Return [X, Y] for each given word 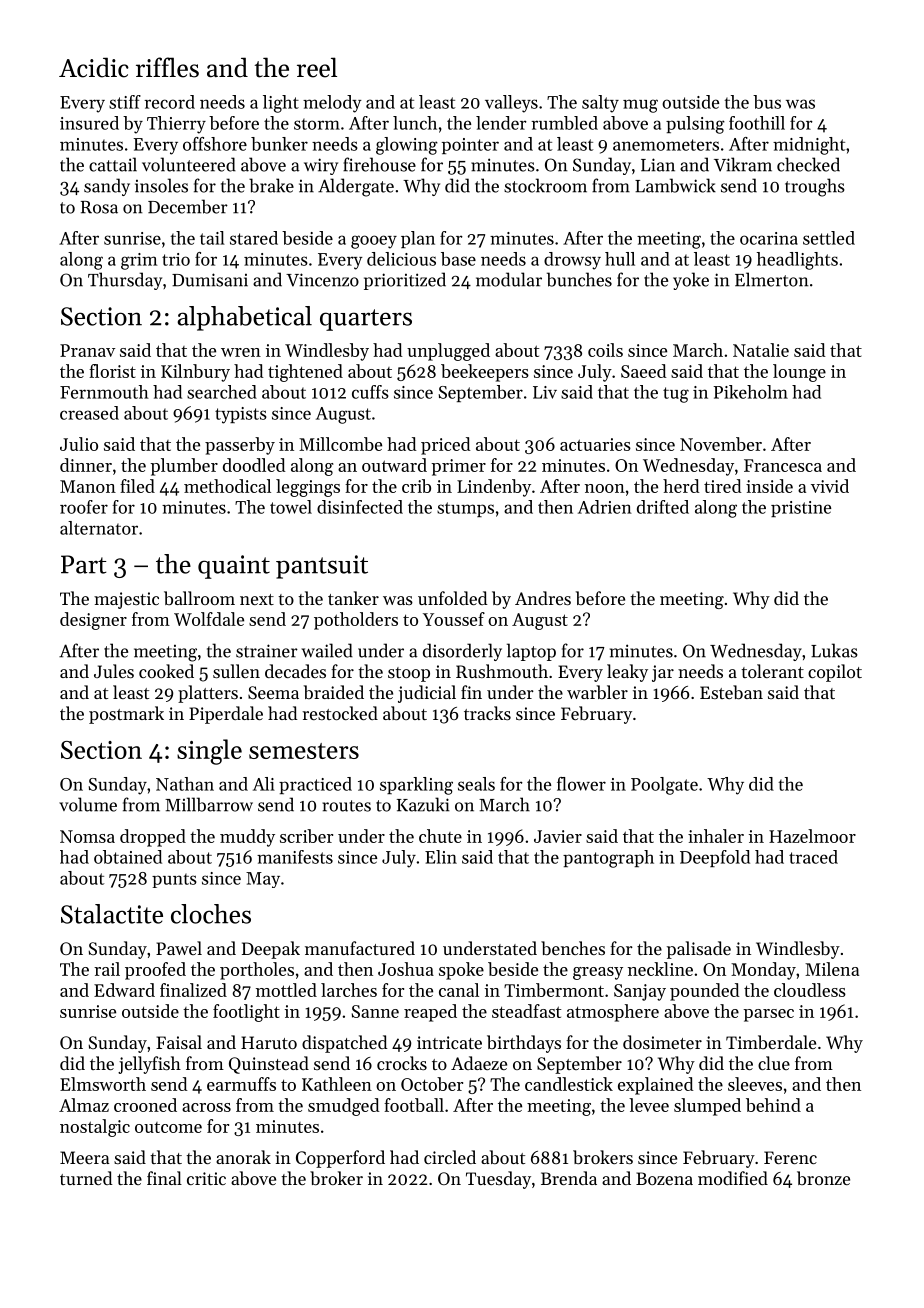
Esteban [731, 692]
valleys [511, 104]
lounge [799, 373]
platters [208, 694]
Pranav [87, 350]
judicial [427, 694]
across [206, 1107]
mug [640, 106]
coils [605, 350]
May [263, 880]
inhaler [716, 836]
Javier [558, 836]
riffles [167, 67]
